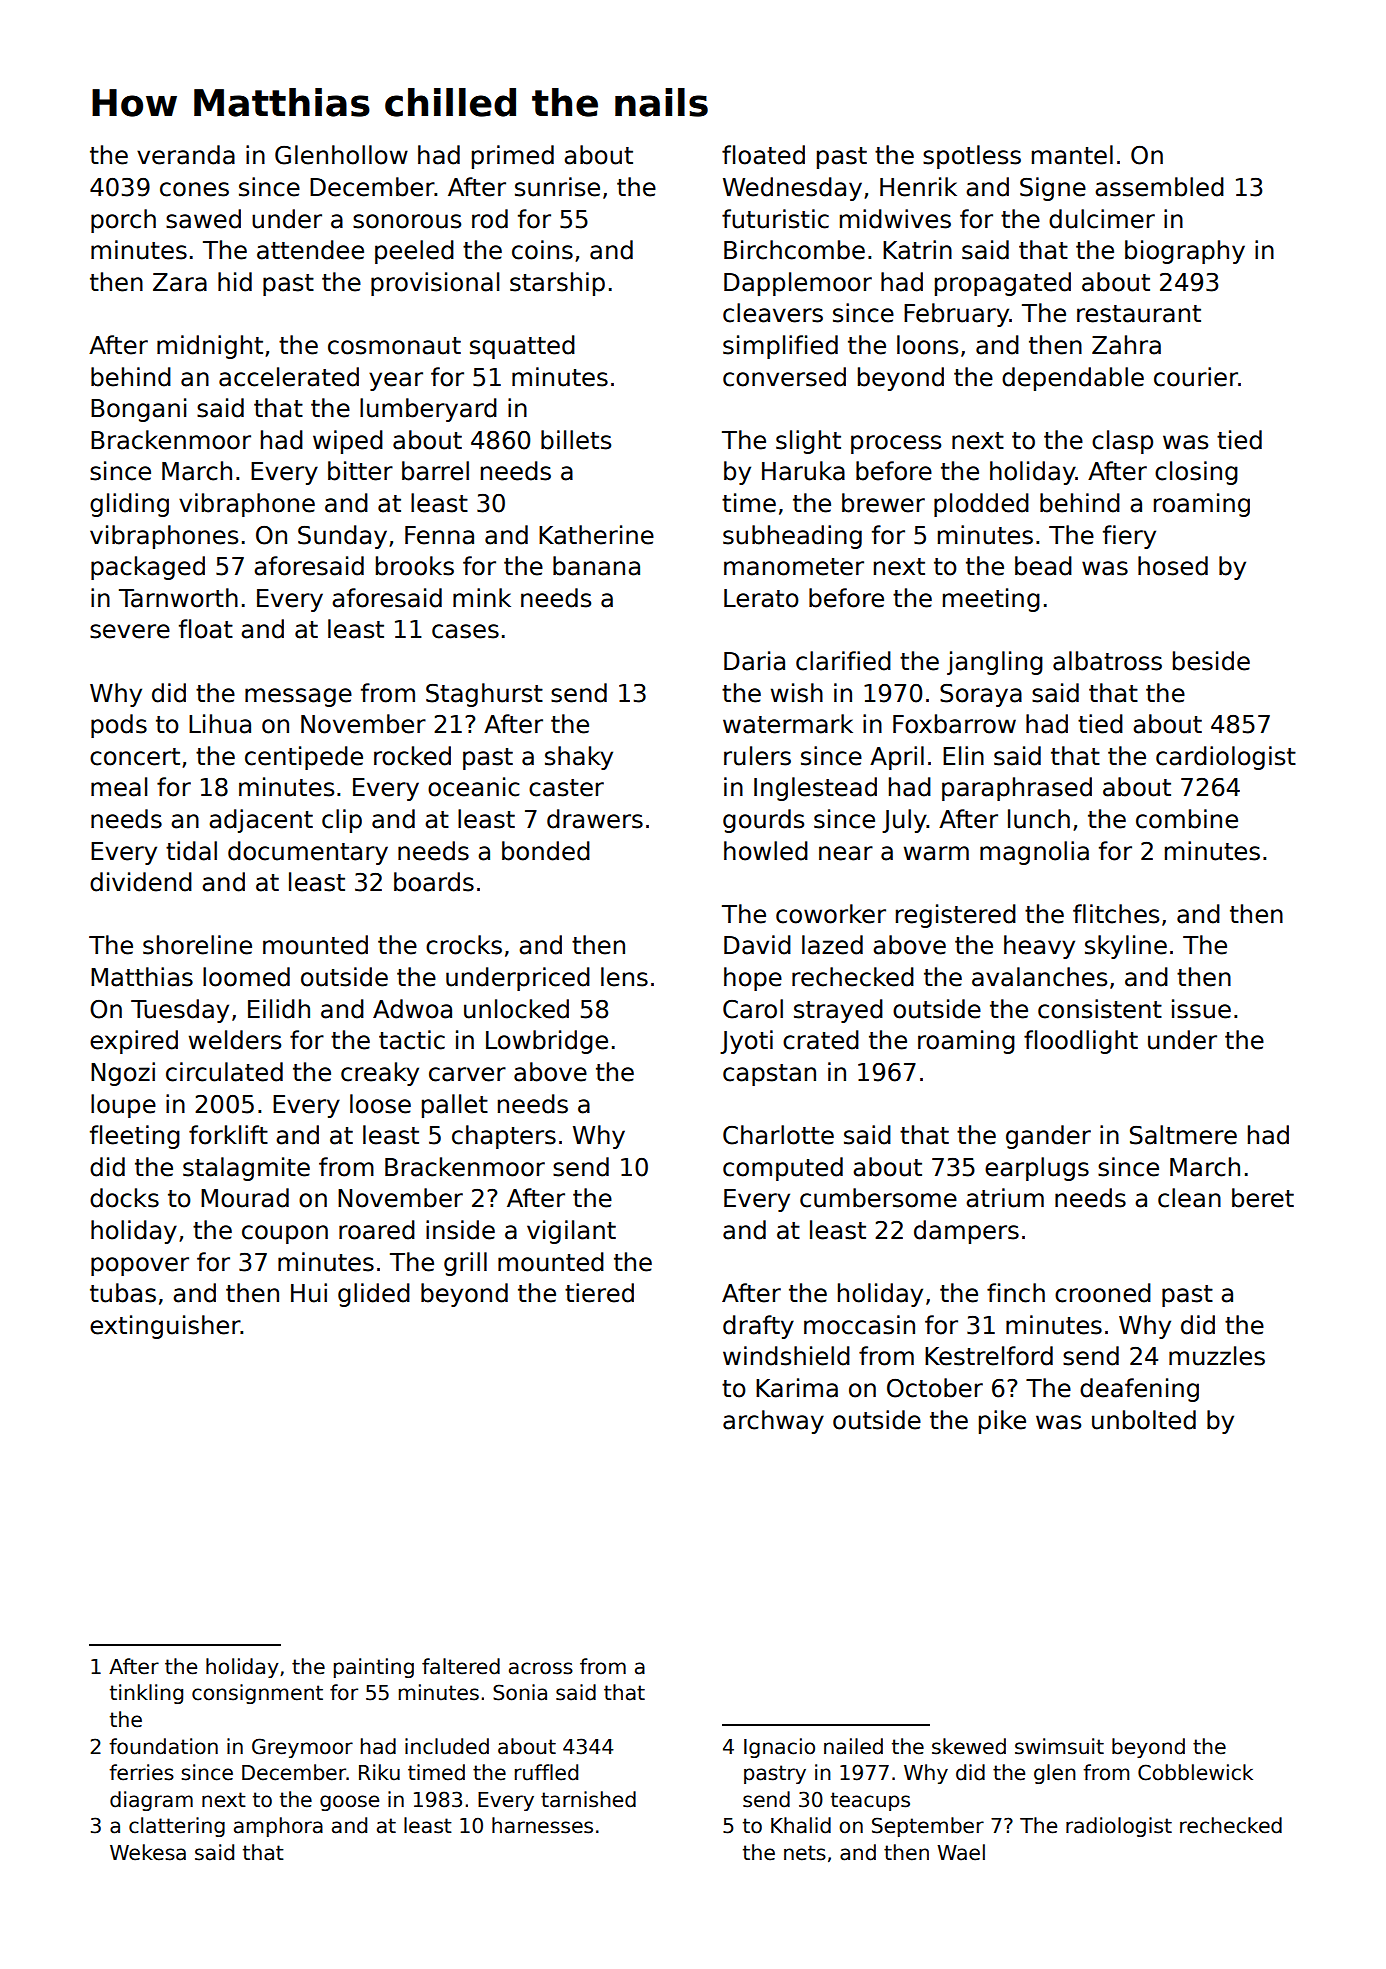  I want to click on veranda, so click(186, 155).
